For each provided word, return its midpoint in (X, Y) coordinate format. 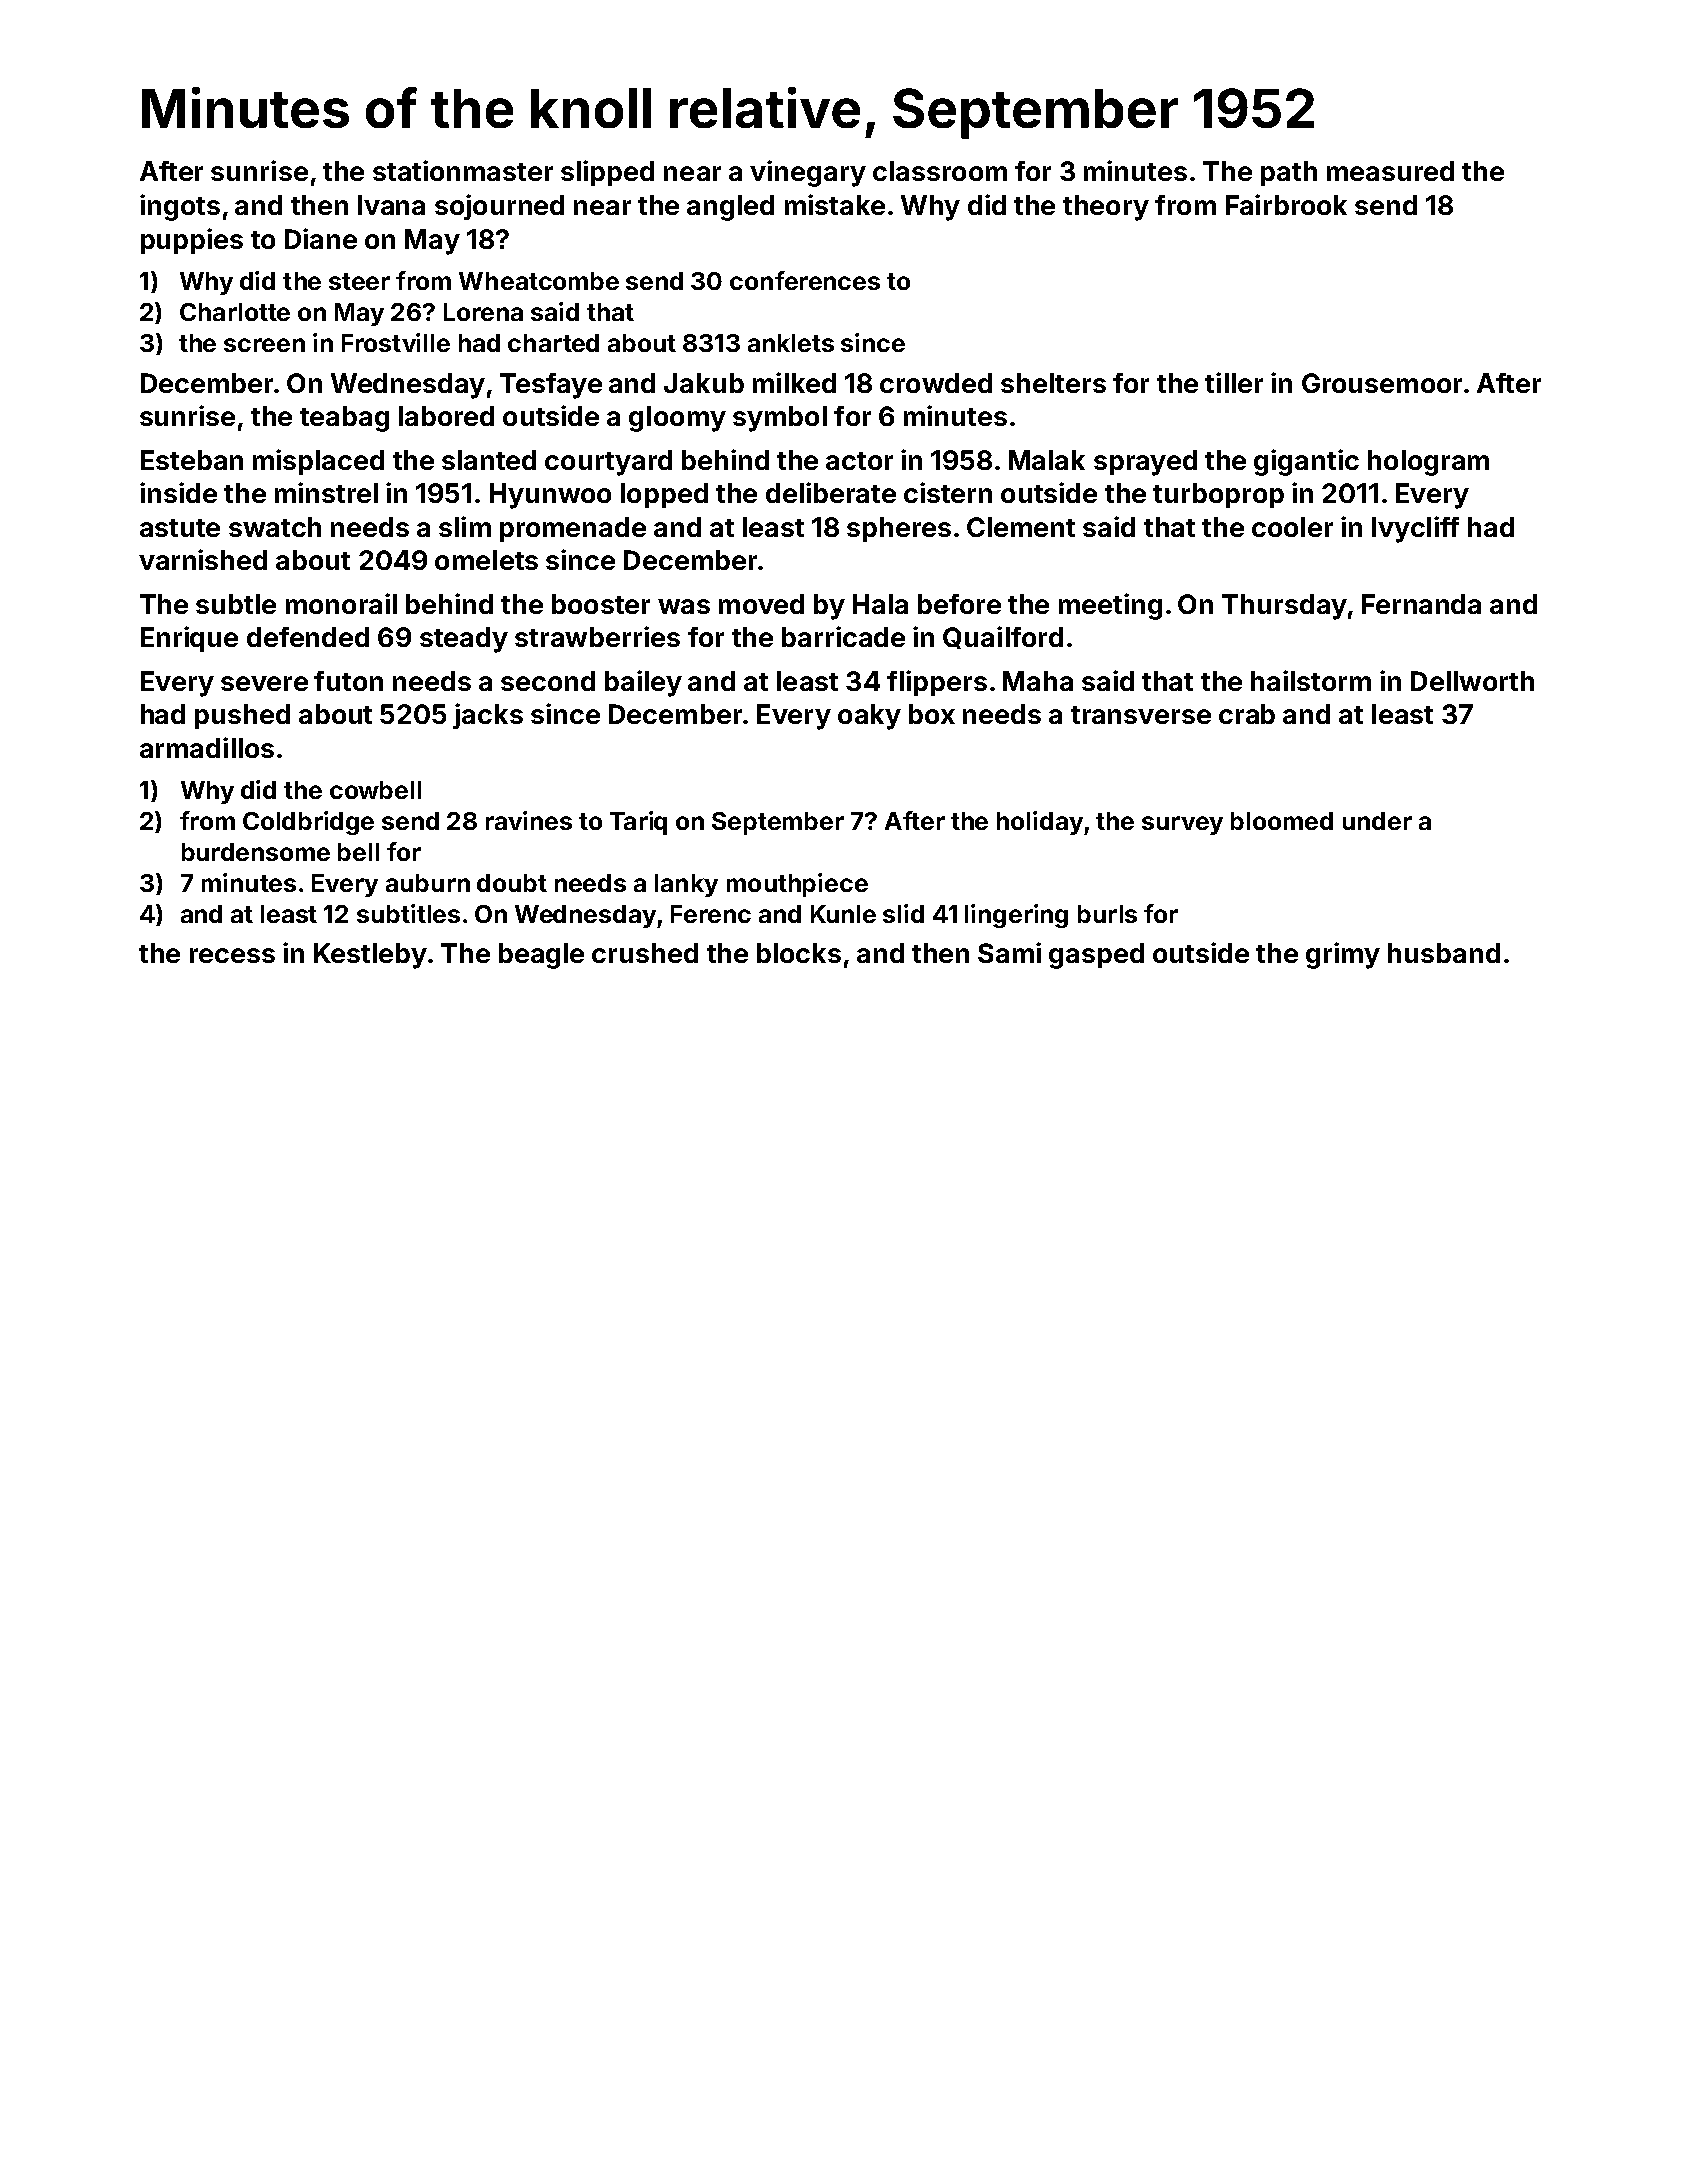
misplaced (318, 462)
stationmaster (463, 170)
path (1289, 173)
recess (232, 955)
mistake (835, 204)
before (959, 604)
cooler (1292, 527)
